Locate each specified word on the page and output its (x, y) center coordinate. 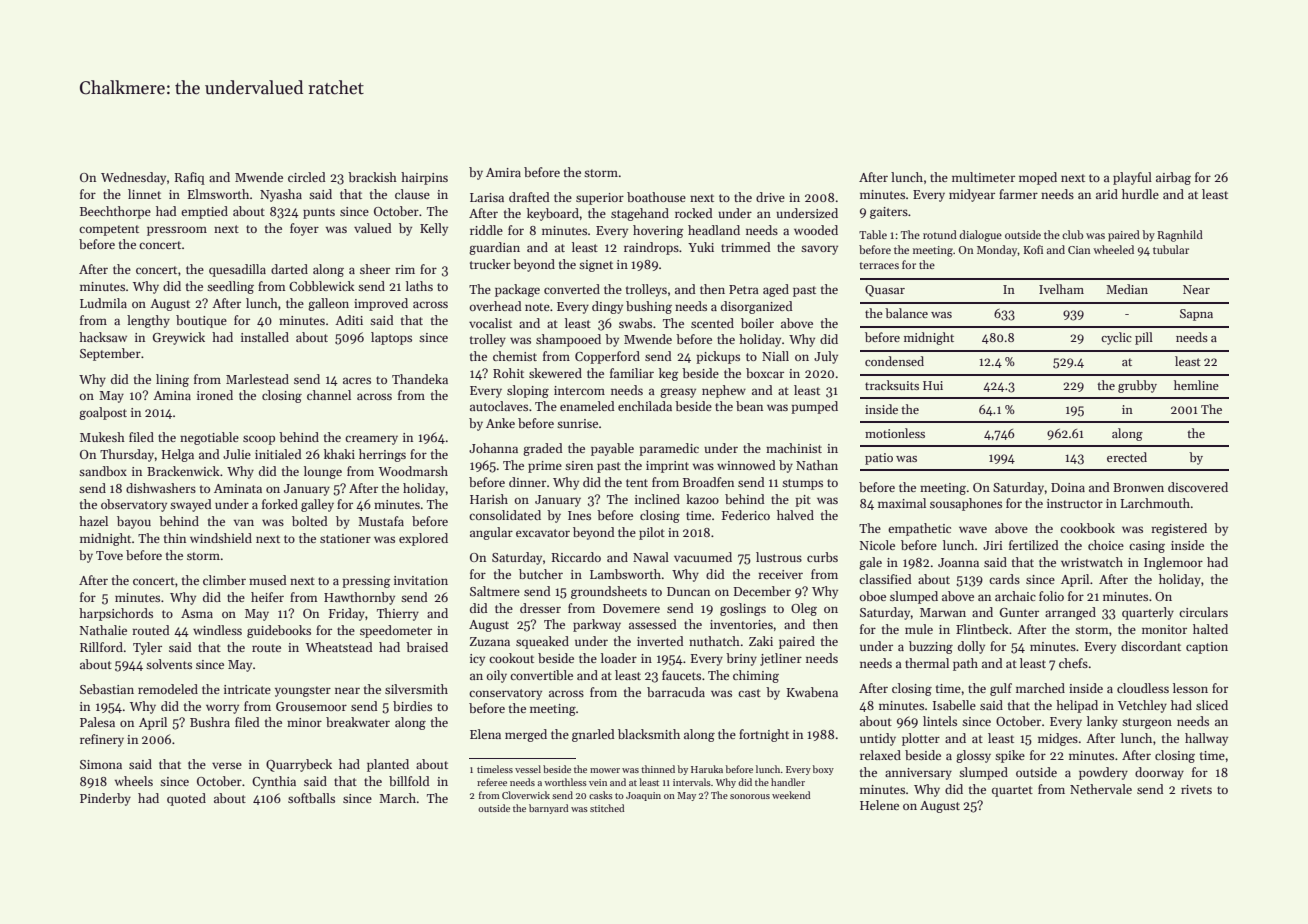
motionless (895, 433)
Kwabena (812, 692)
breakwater (358, 722)
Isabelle (954, 705)
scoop (259, 440)
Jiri (993, 545)
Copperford (607, 357)
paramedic (669, 449)
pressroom (177, 231)
